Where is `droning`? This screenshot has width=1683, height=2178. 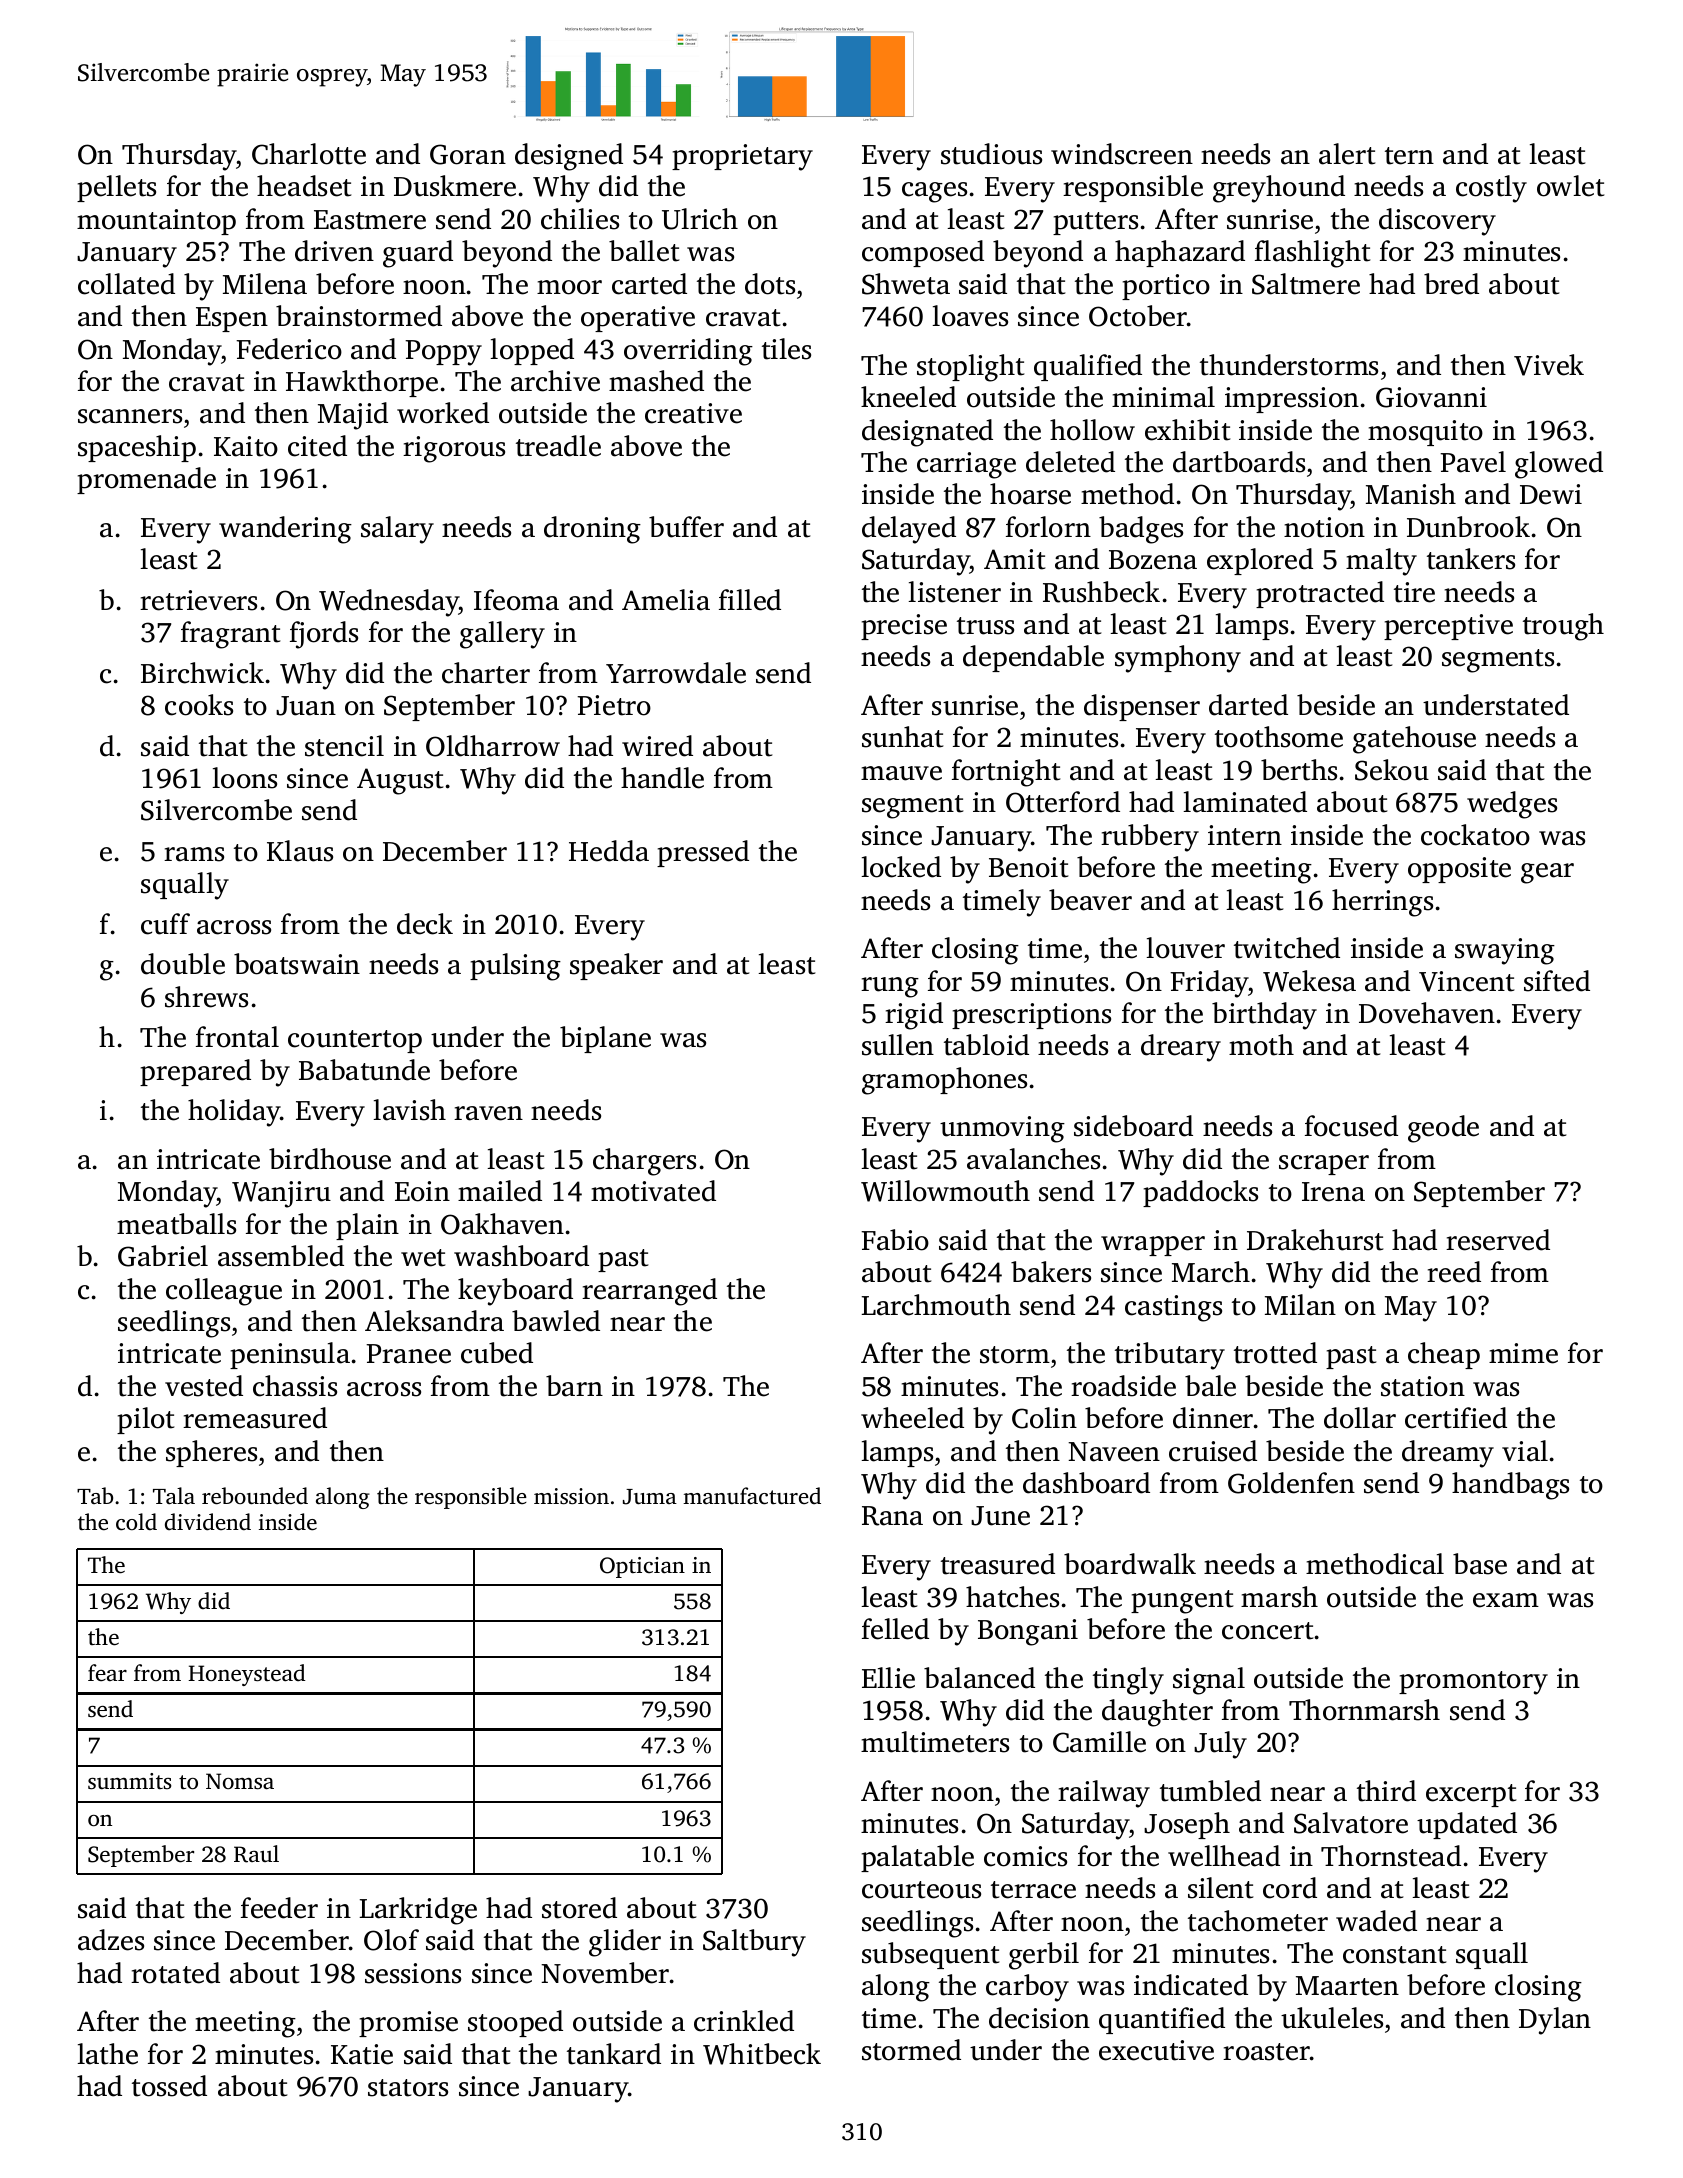 droning is located at coordinates (592, 530).
